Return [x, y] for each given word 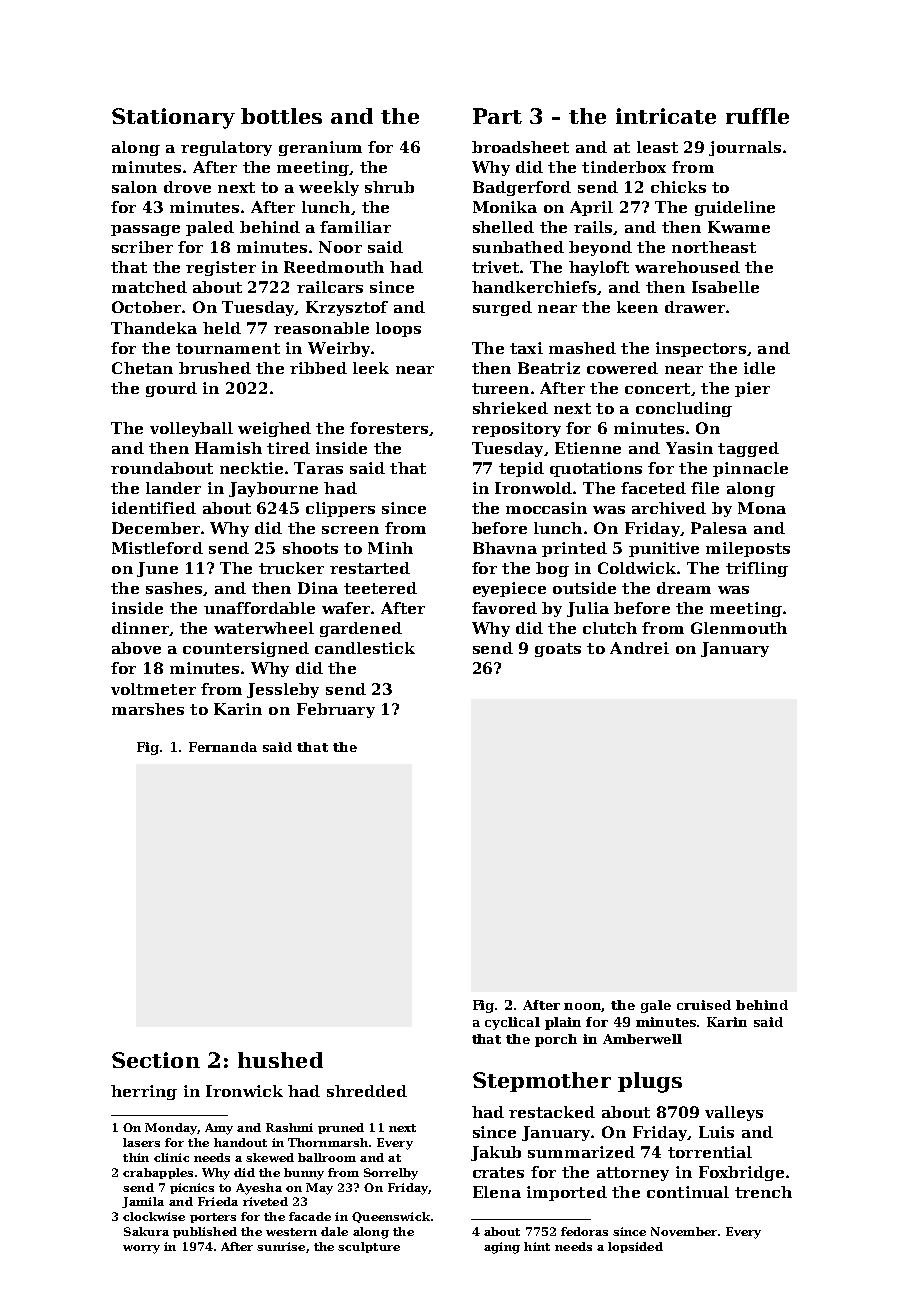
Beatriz [549, 368]
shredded [367, 1091]
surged [502, 308]
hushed [280, 1060]
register [221, 268]
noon [583, 1007]
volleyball [191, 429]
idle [759, 368]
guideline [735, 208]
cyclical [512, 1023]
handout [240, 1142]
